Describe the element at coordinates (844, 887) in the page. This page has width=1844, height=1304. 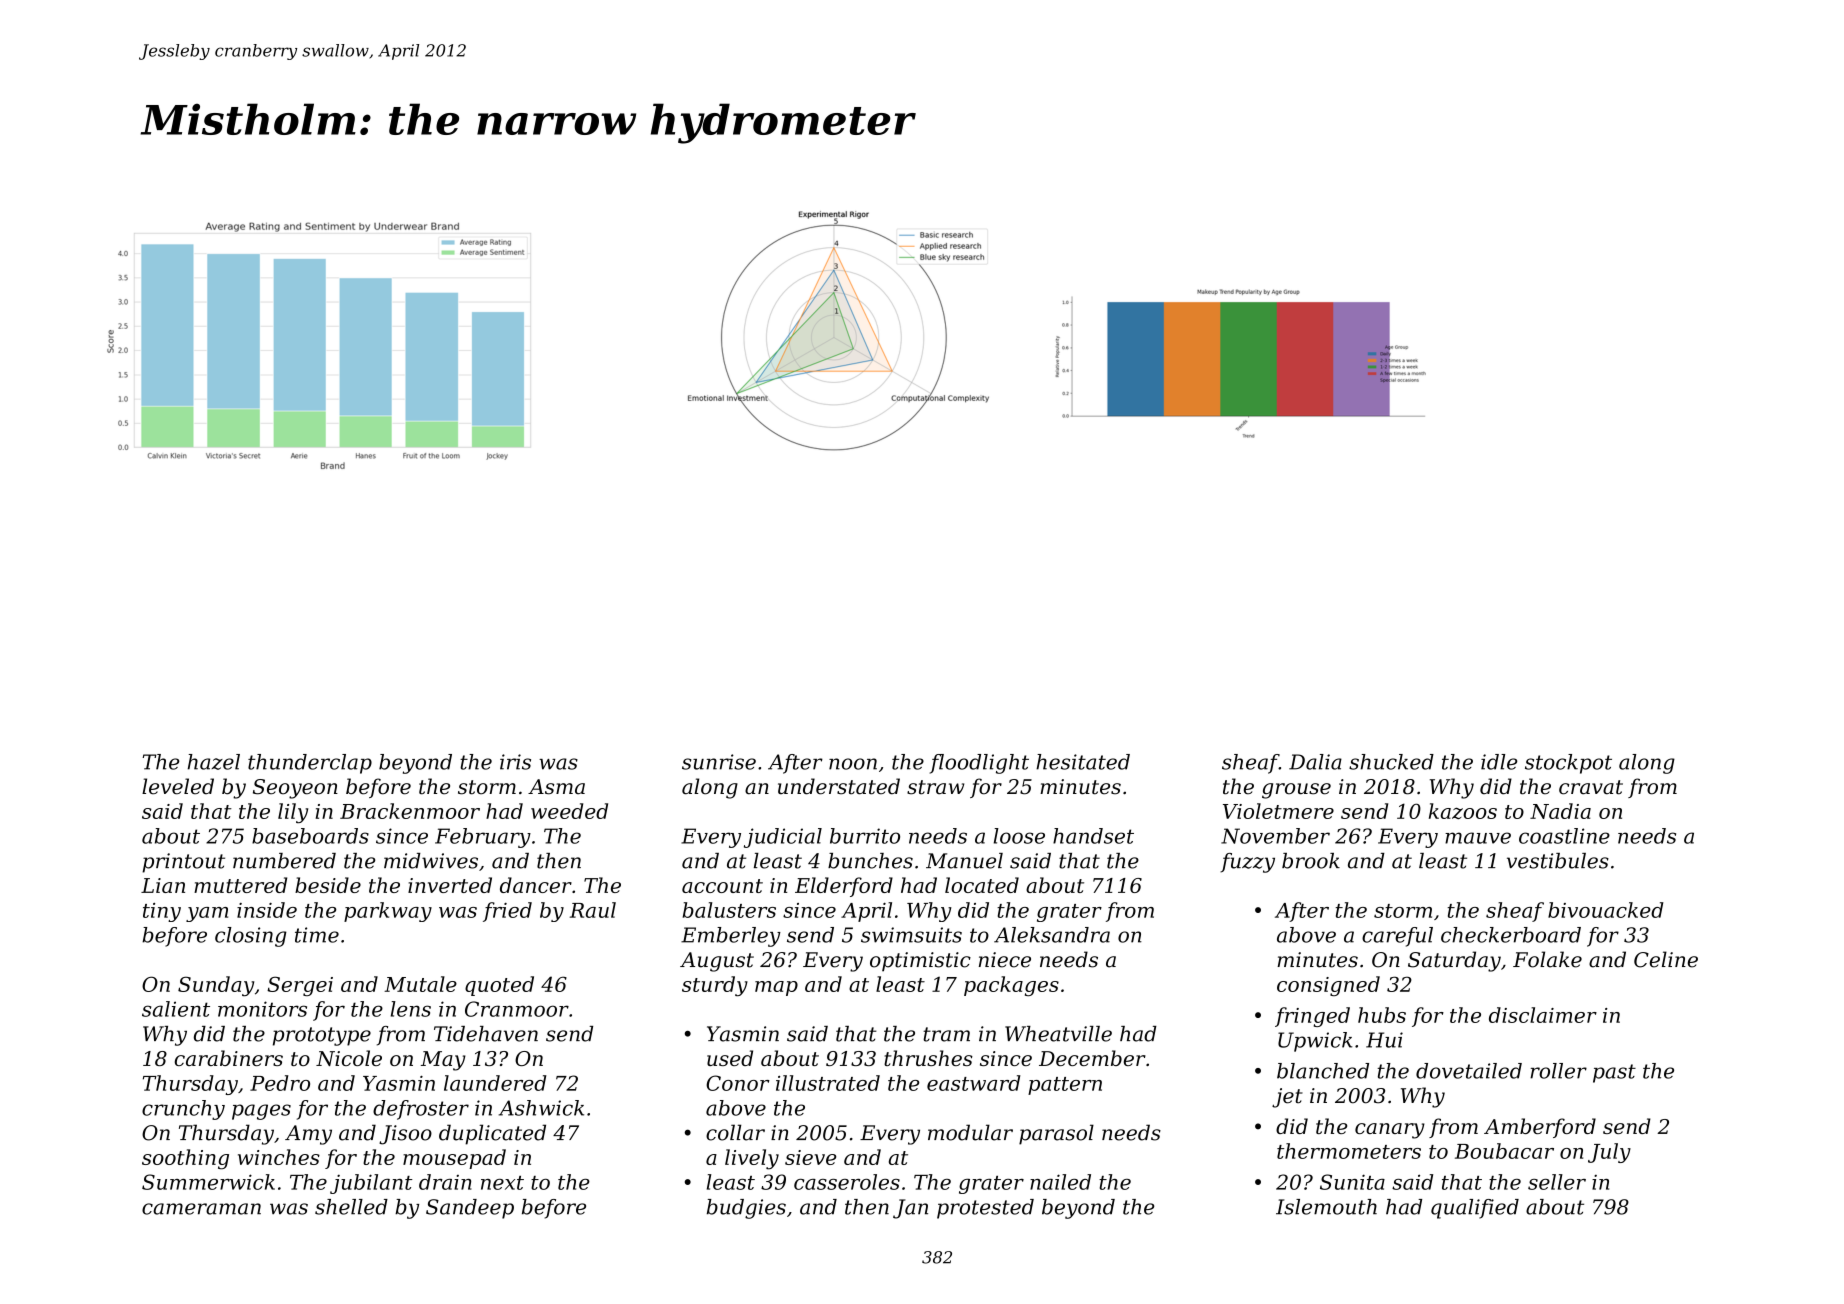
I see `Elderford` at that location.
